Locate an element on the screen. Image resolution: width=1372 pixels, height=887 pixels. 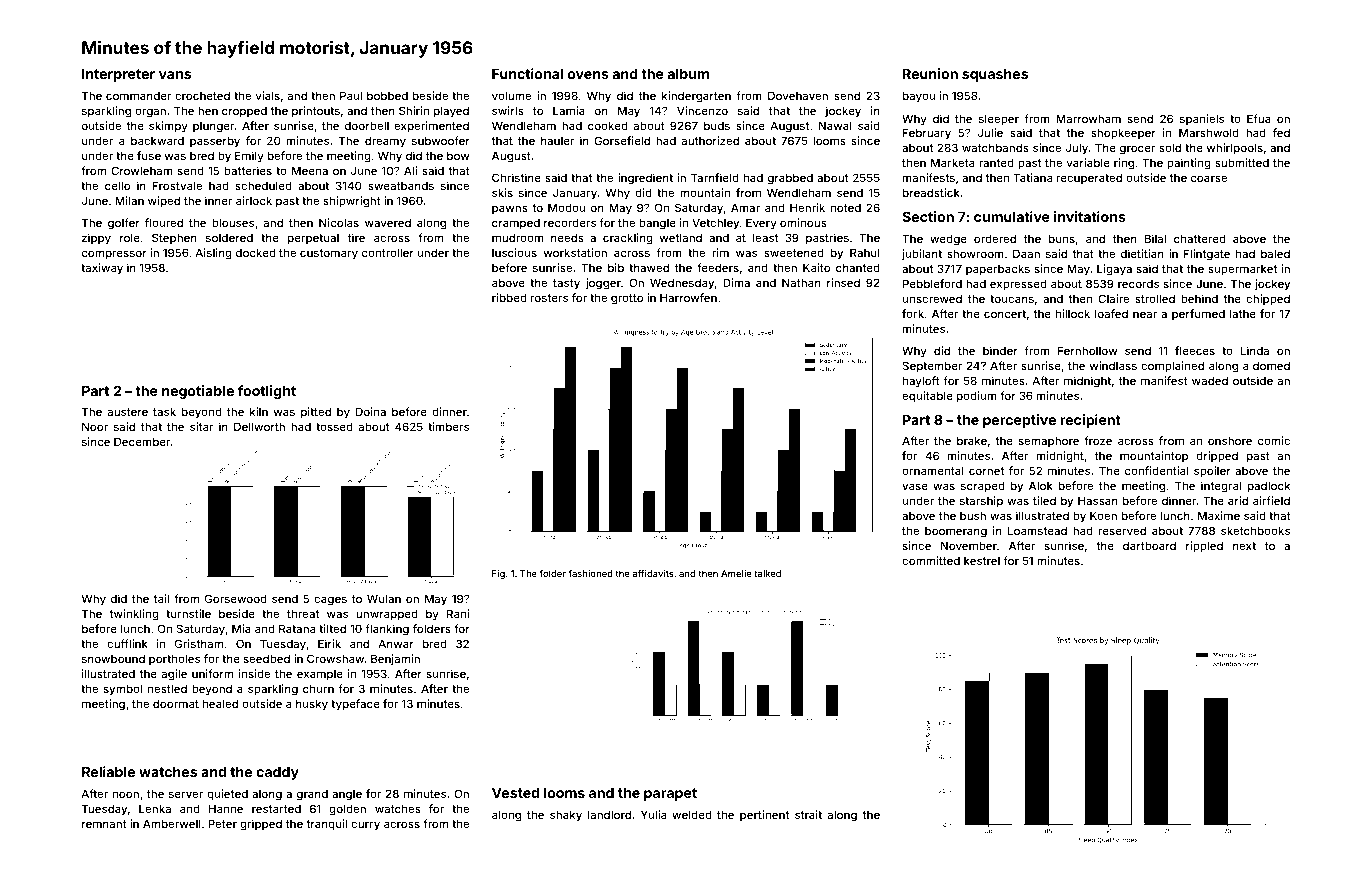
Dellworth is located at coordinates (259, 426).
